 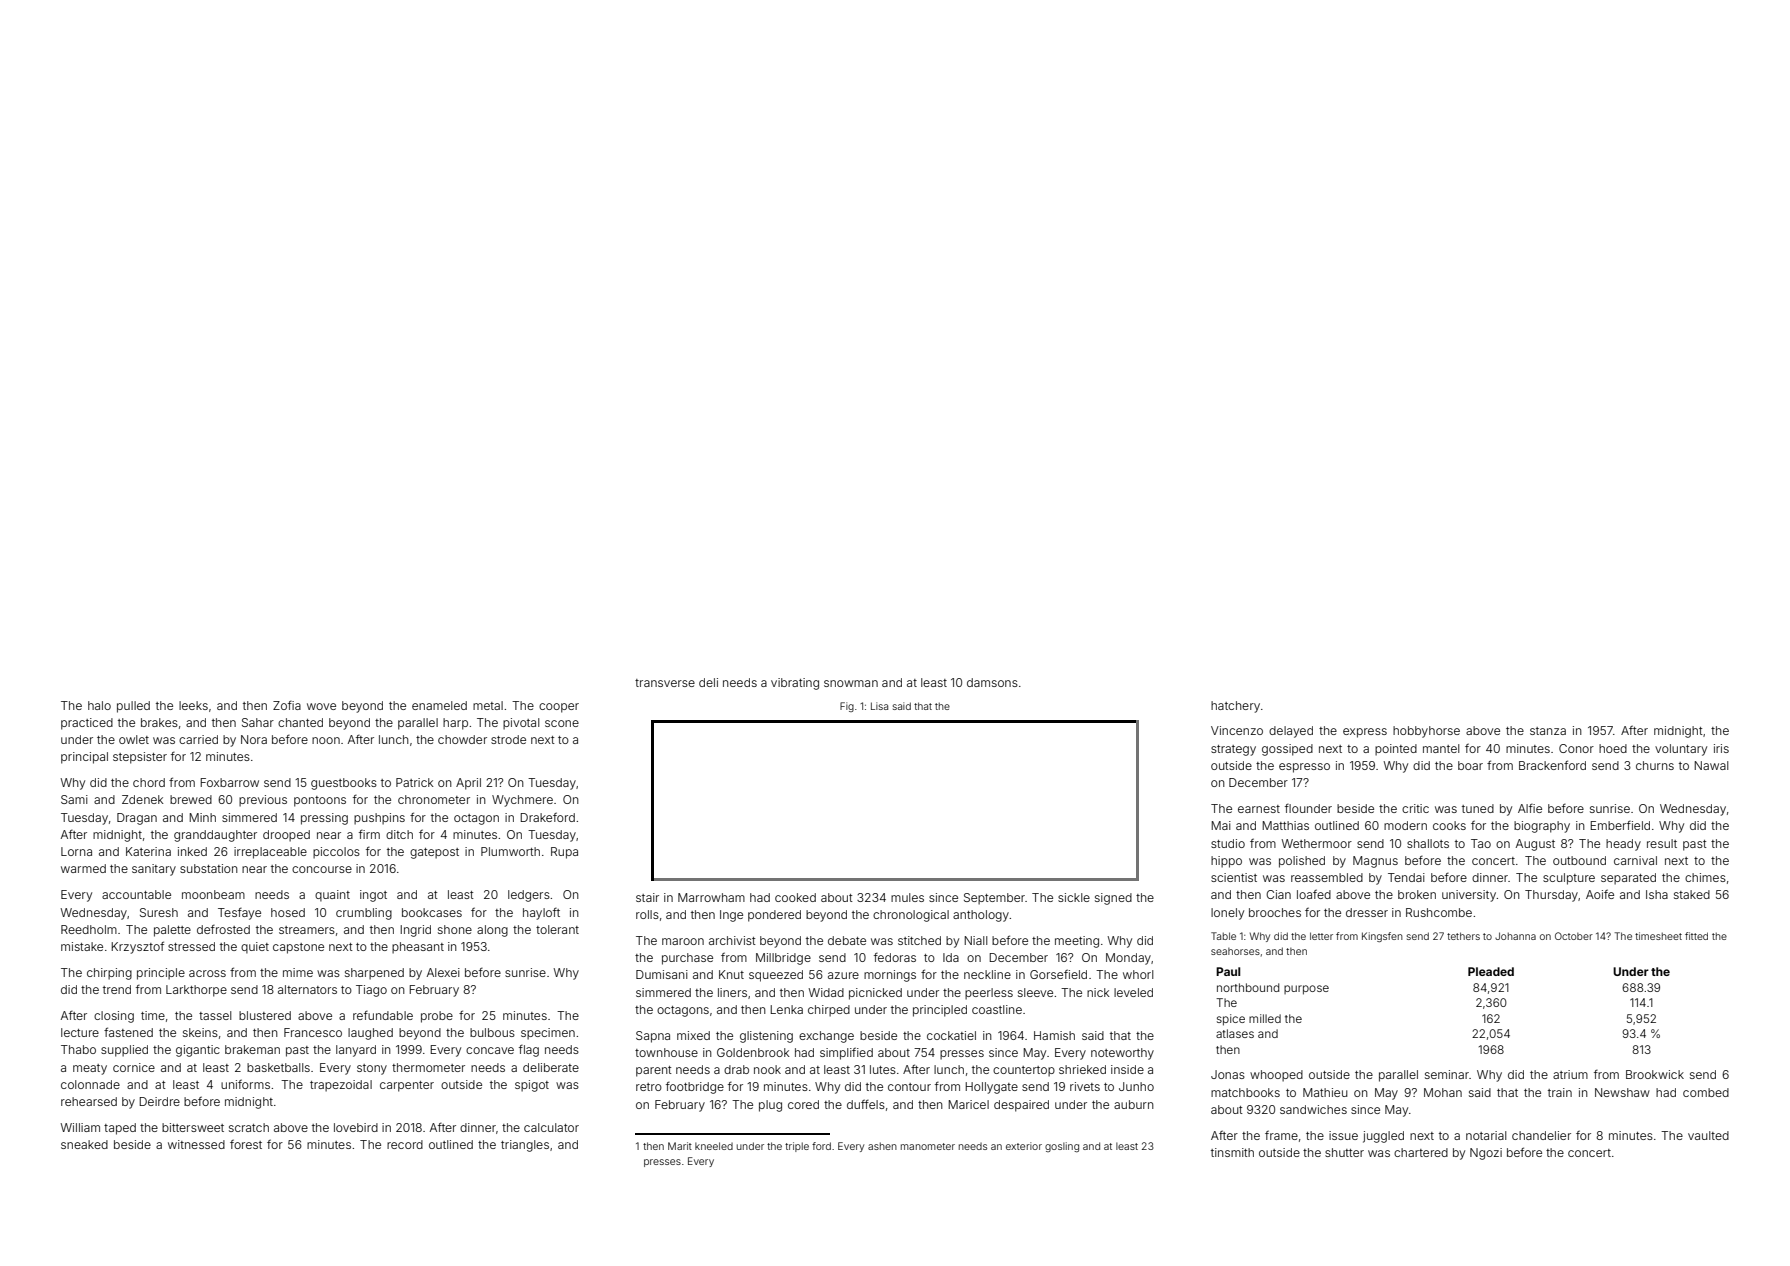 I want to click on hatchery, so click(x=1235, y=707).
